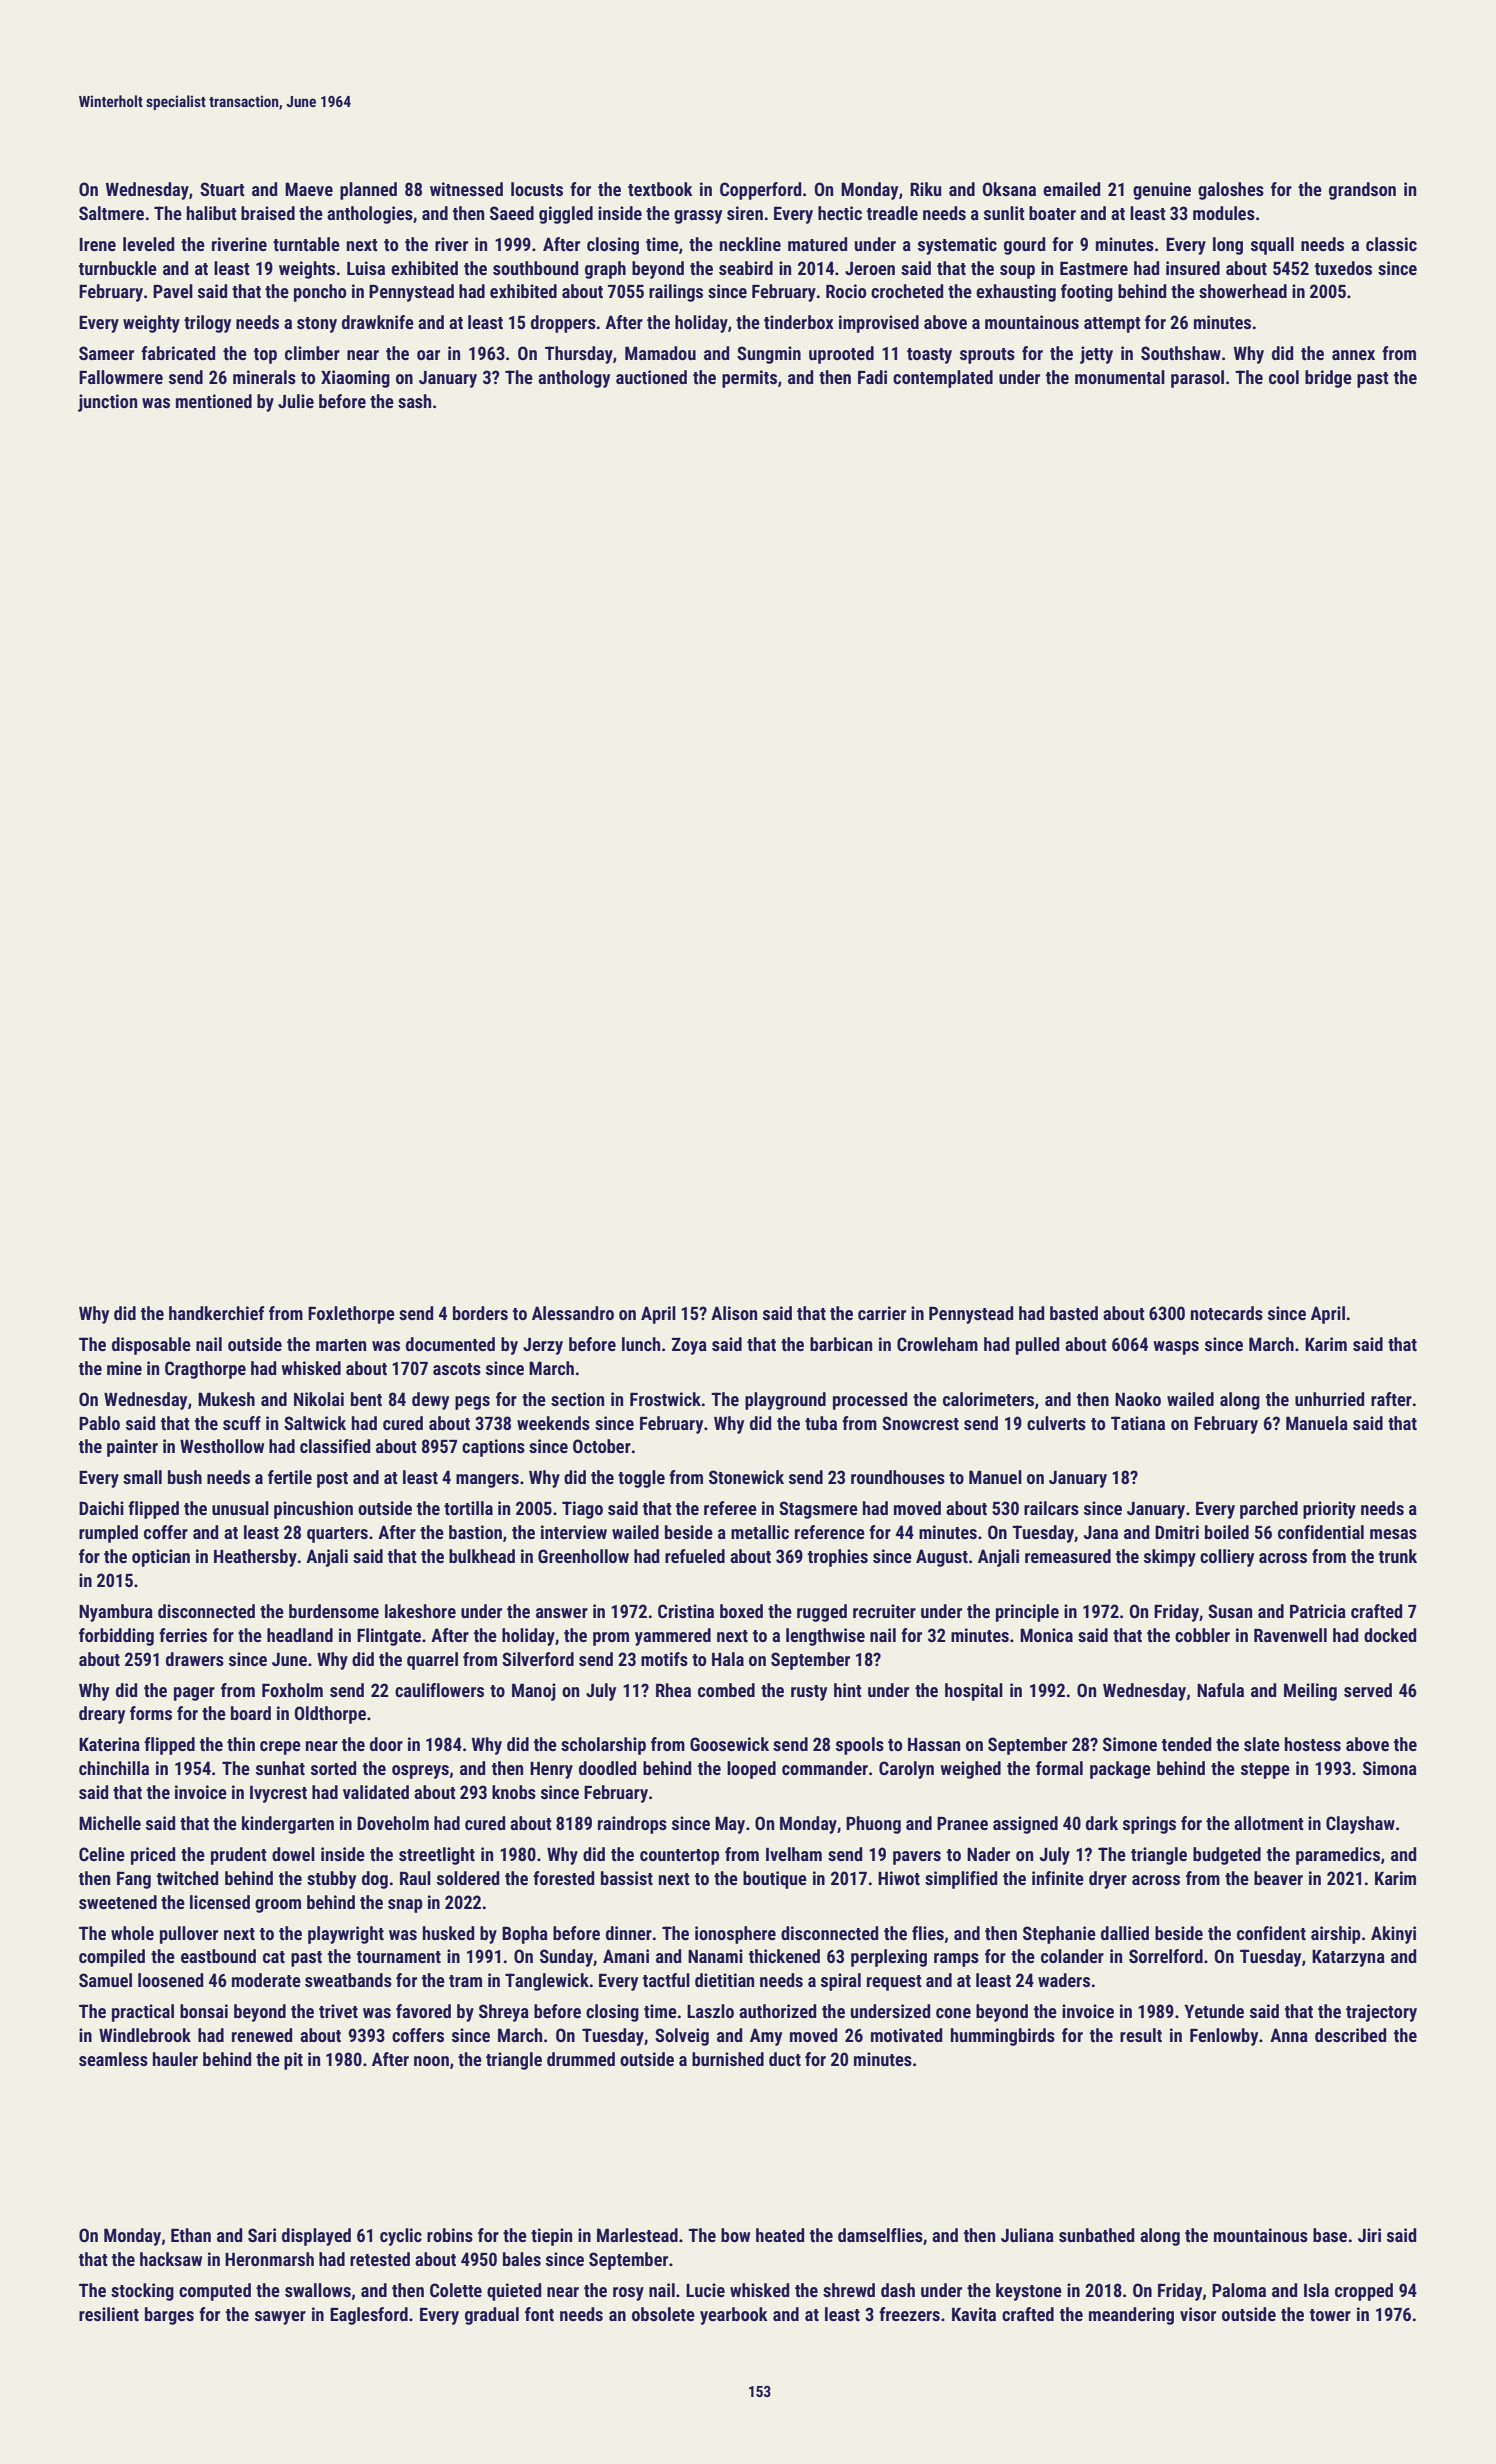  Describe the element at coordinates (296, 401) in the screenshot. I see `Julie` at that location.
